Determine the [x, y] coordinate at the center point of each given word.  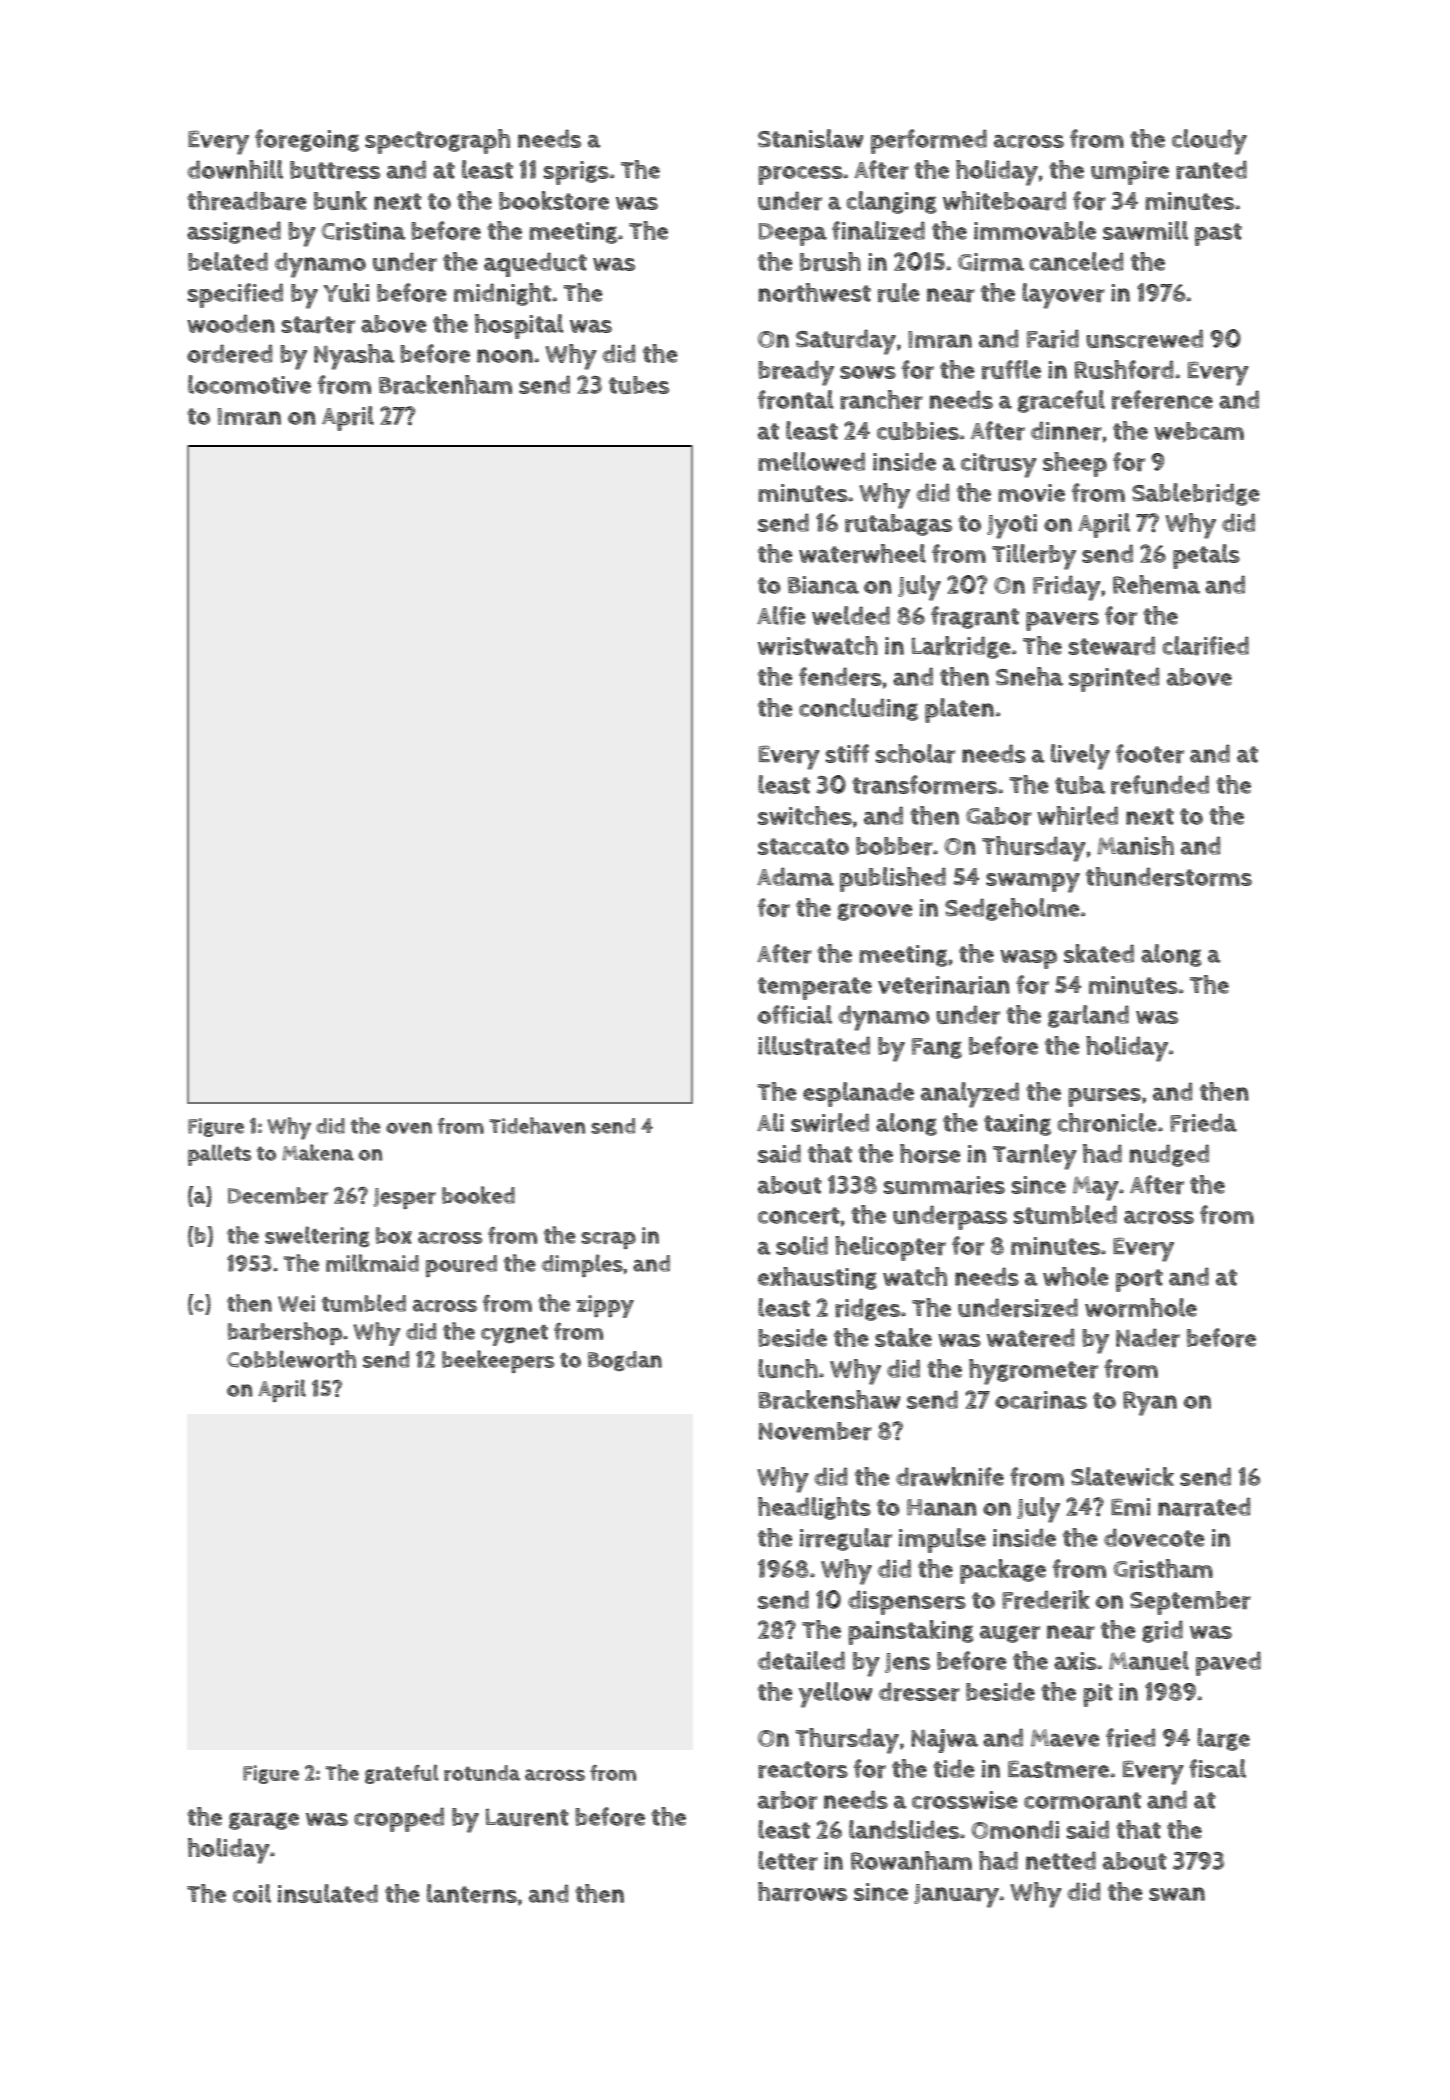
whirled [1077, 816]
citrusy [999, 465]
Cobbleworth [291, 1359]
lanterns [472, 1894]
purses [1104, 1097]
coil [252, 1893]
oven [409, 1128]
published [893, 879]
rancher [881, 400]
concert [799, 1216]
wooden [231, 323]
